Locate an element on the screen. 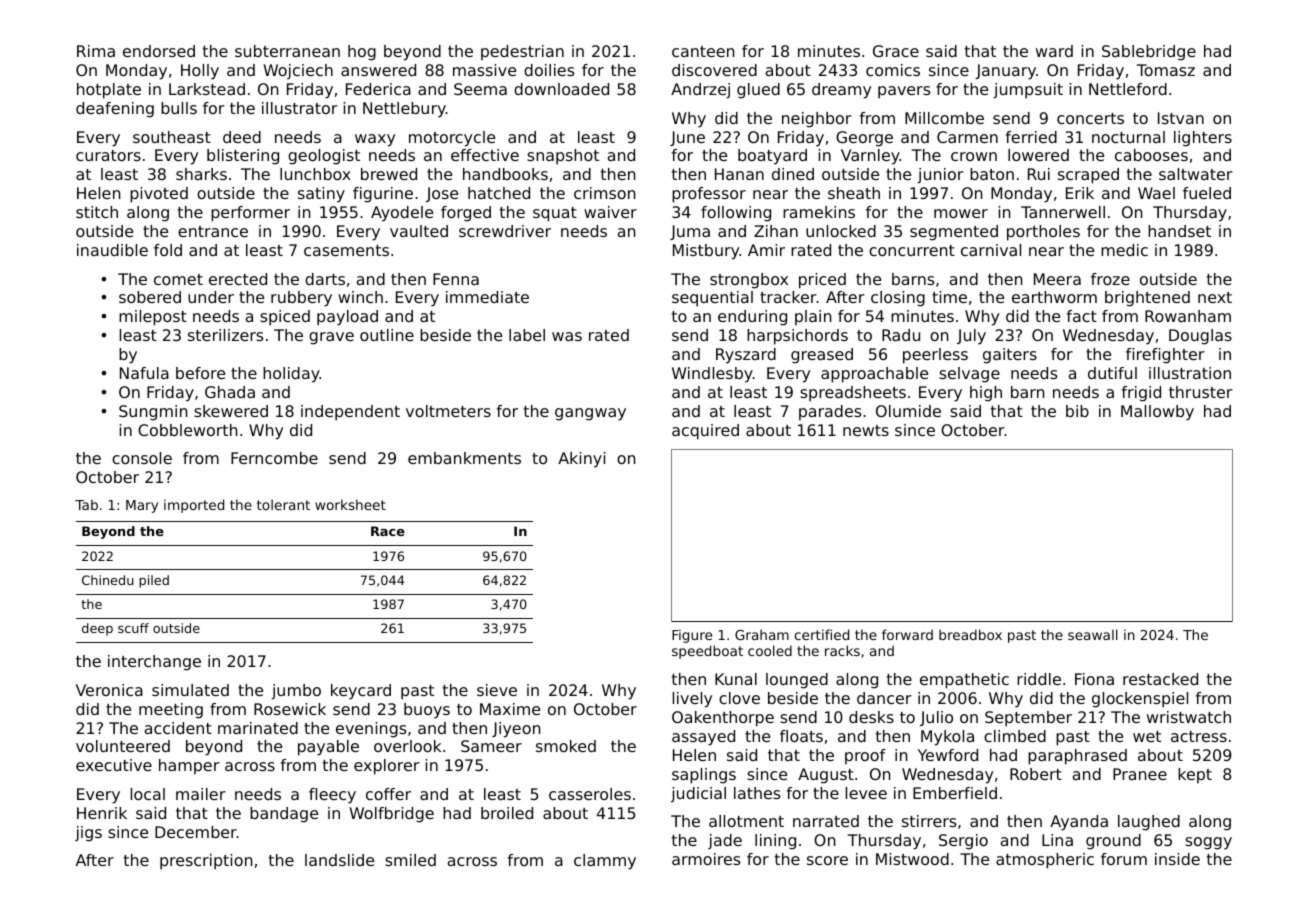  Mallowby is located at coordinates (1157, 413).
